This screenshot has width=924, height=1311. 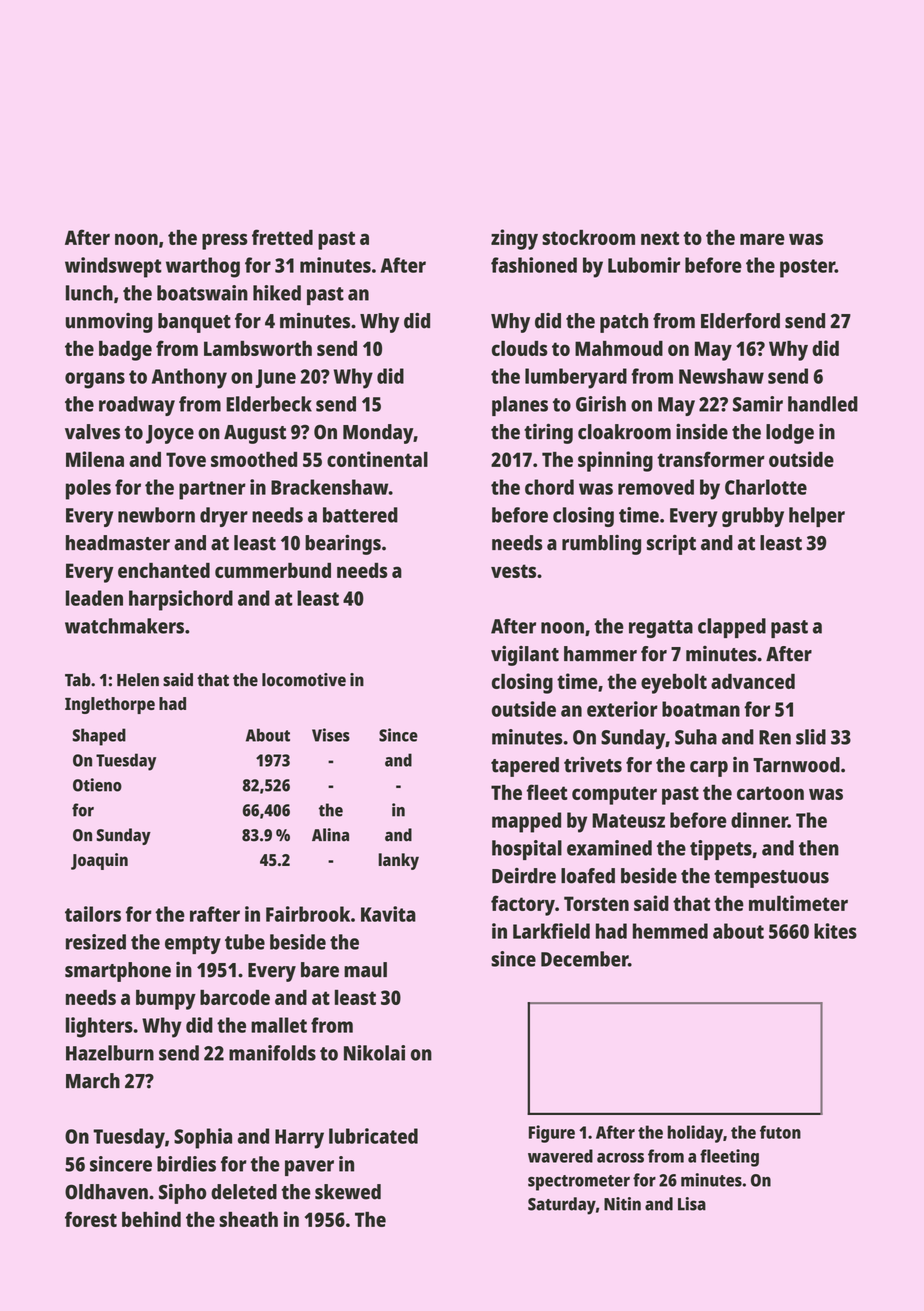 What do you see at coordinates (203, 267) in the screenshot?
I see `warthog` at bounding box center [203, 267].
